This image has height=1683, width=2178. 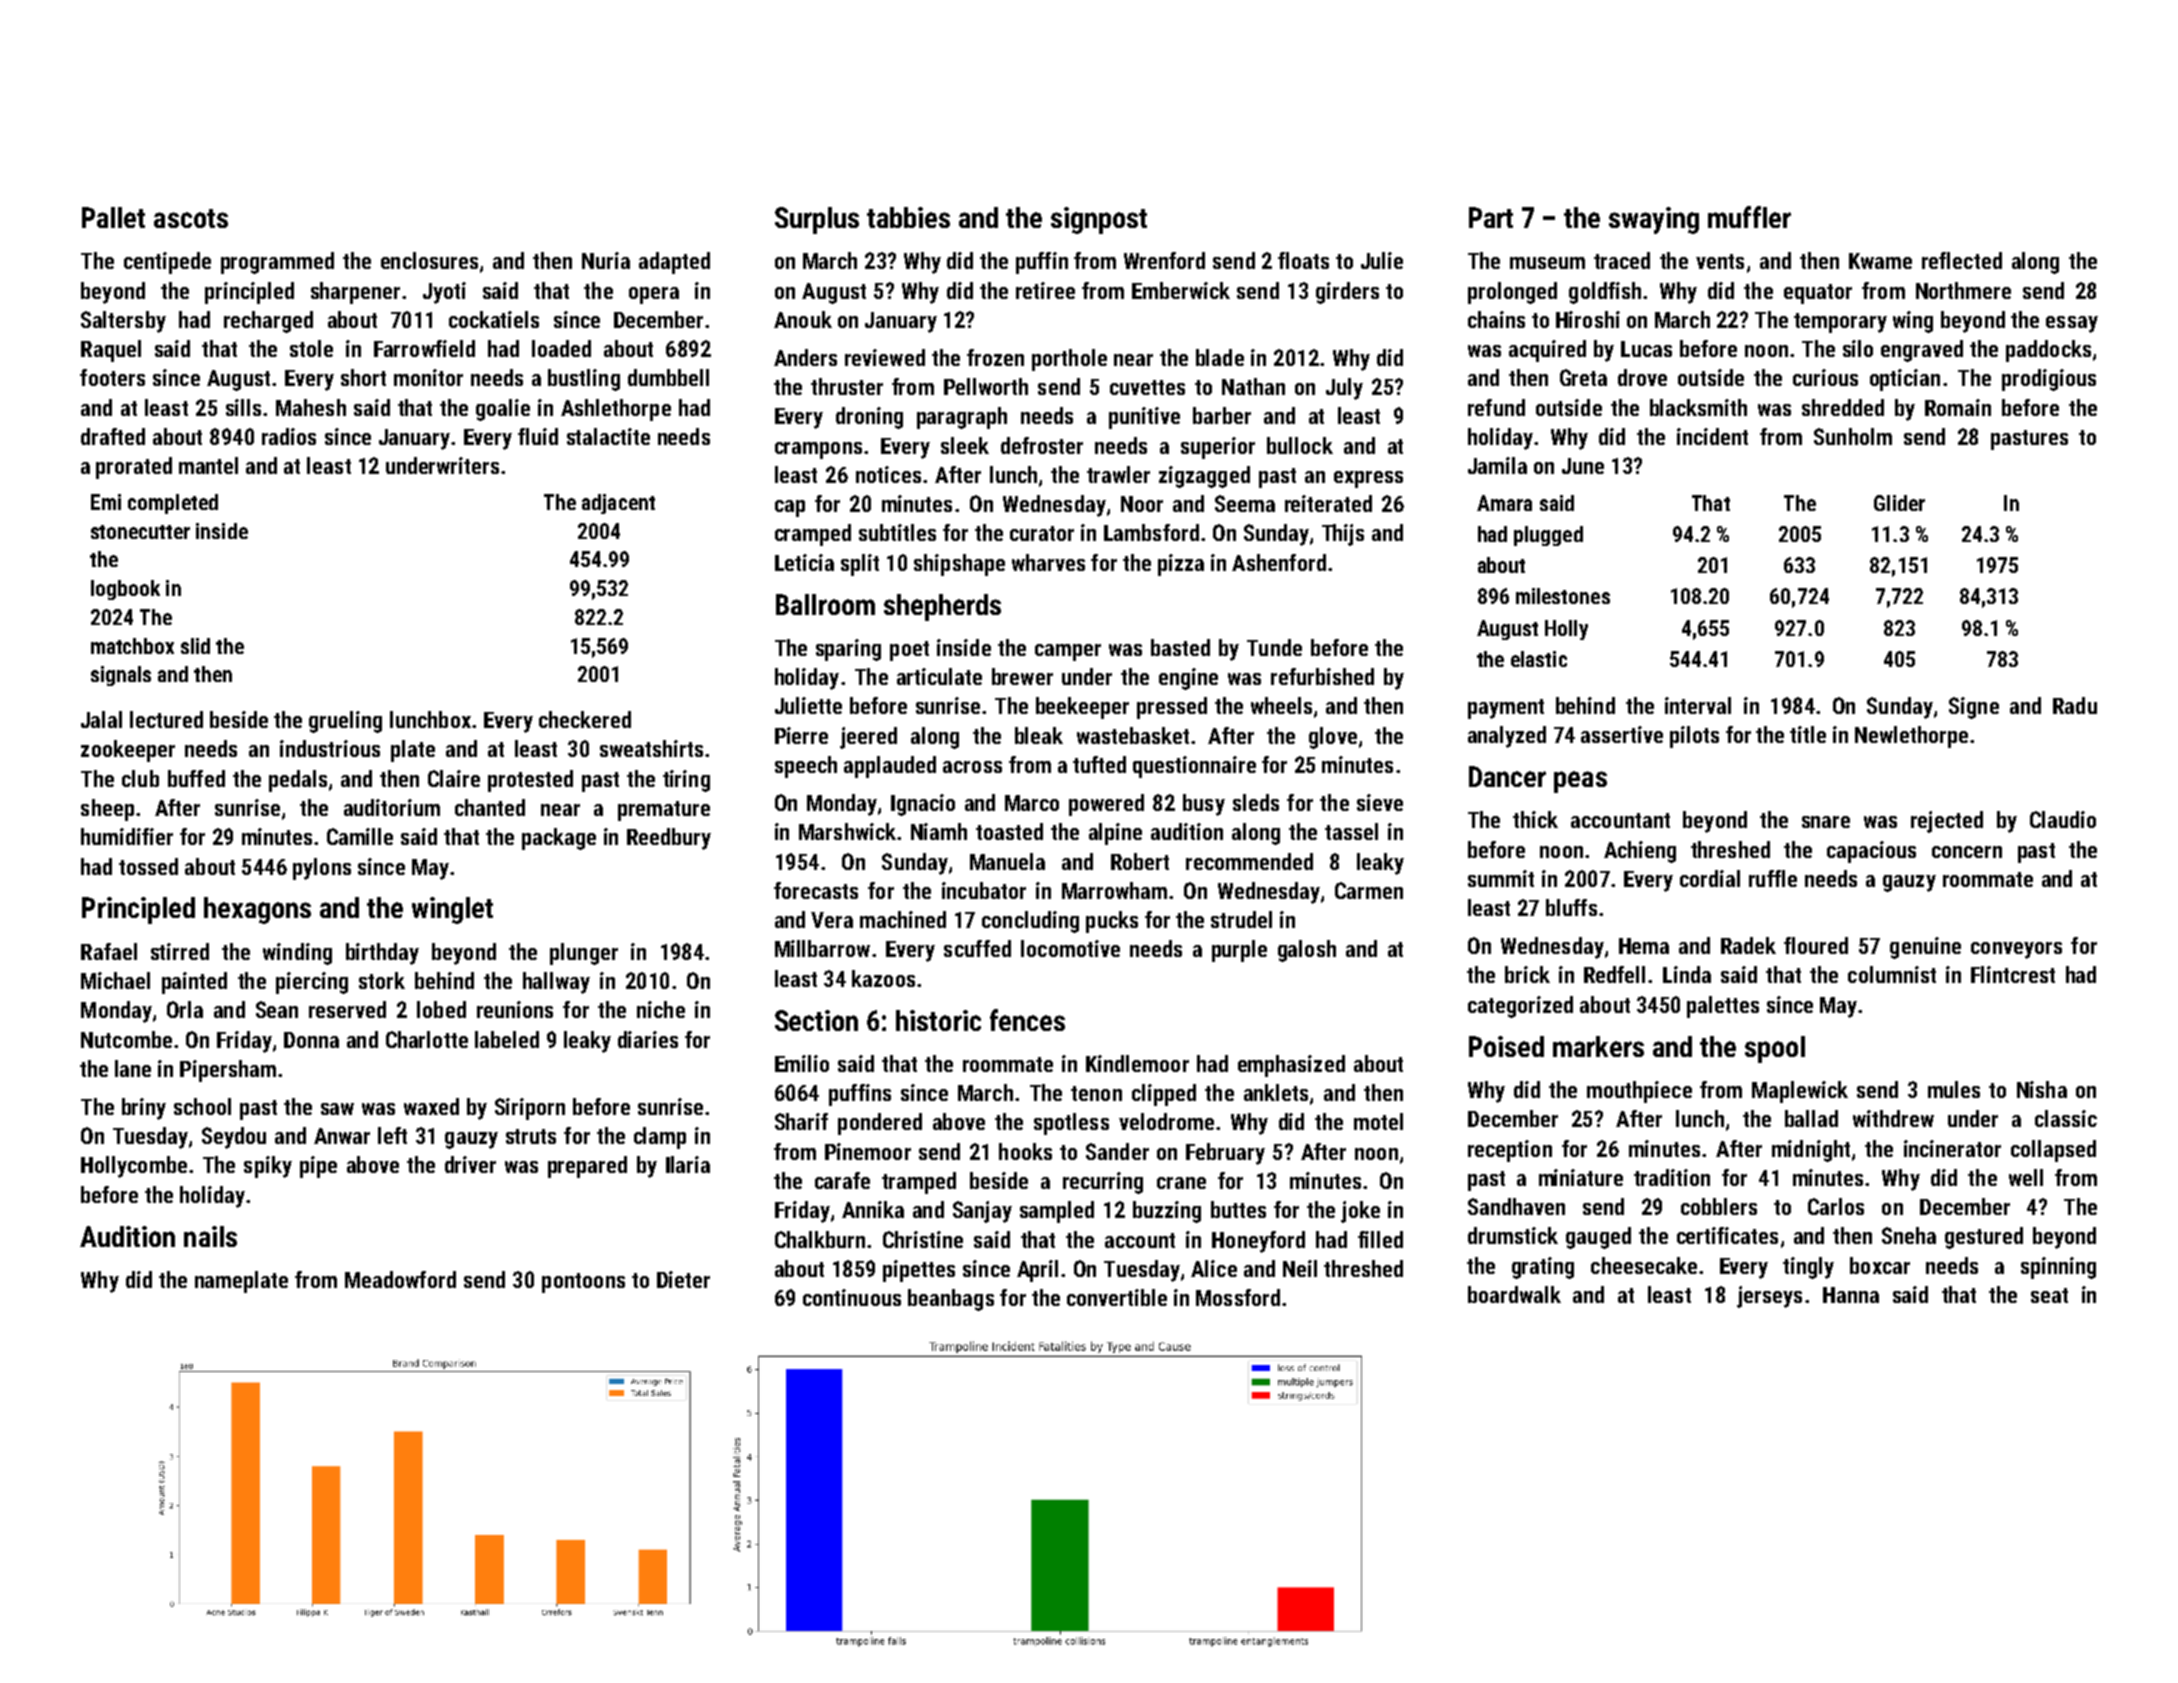 What do you see at coordinates (1239, 951) in the image?
I see `purple` at bounding box center [1239, 951].
